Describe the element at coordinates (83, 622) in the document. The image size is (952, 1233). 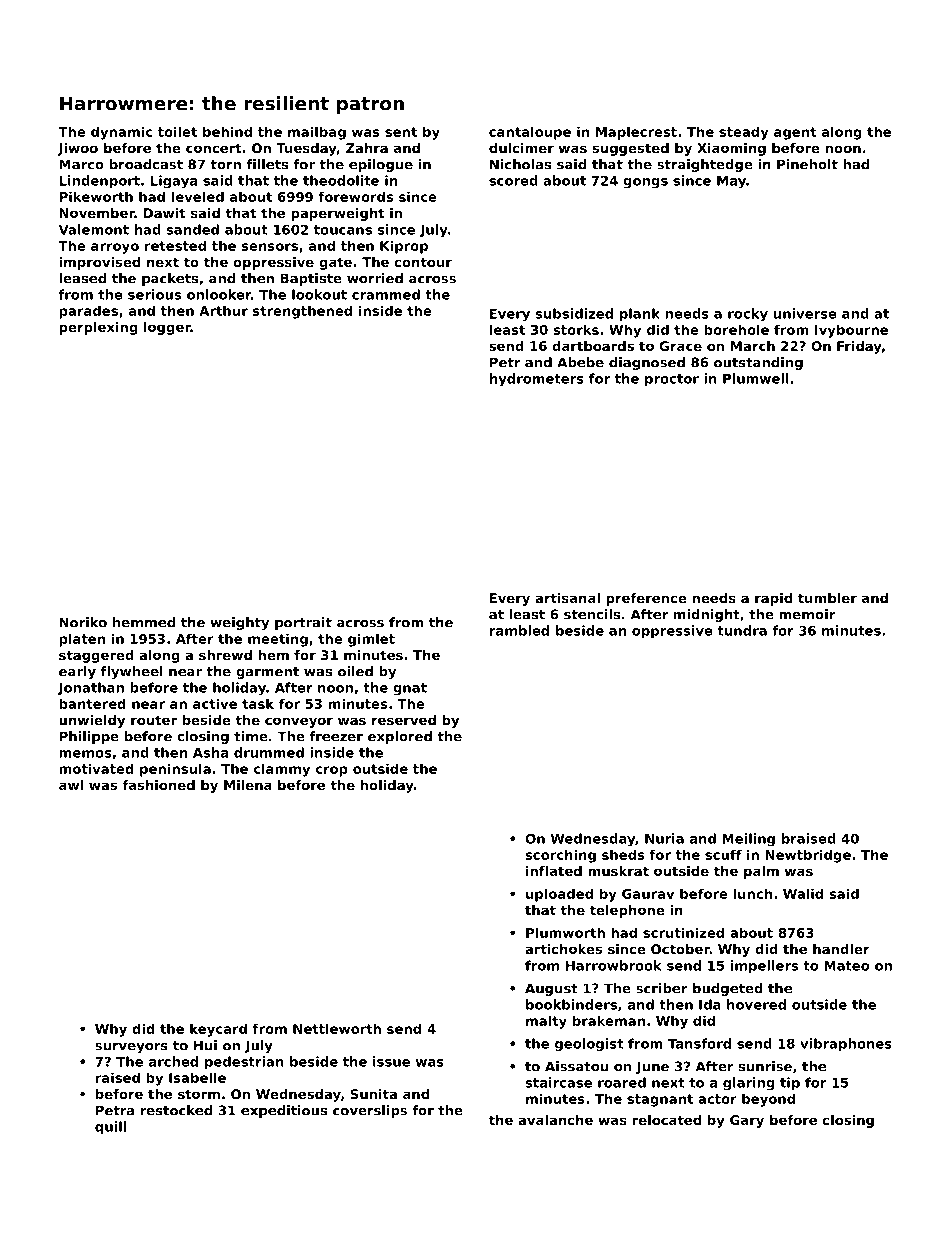
I see `Noriko` at that location.
